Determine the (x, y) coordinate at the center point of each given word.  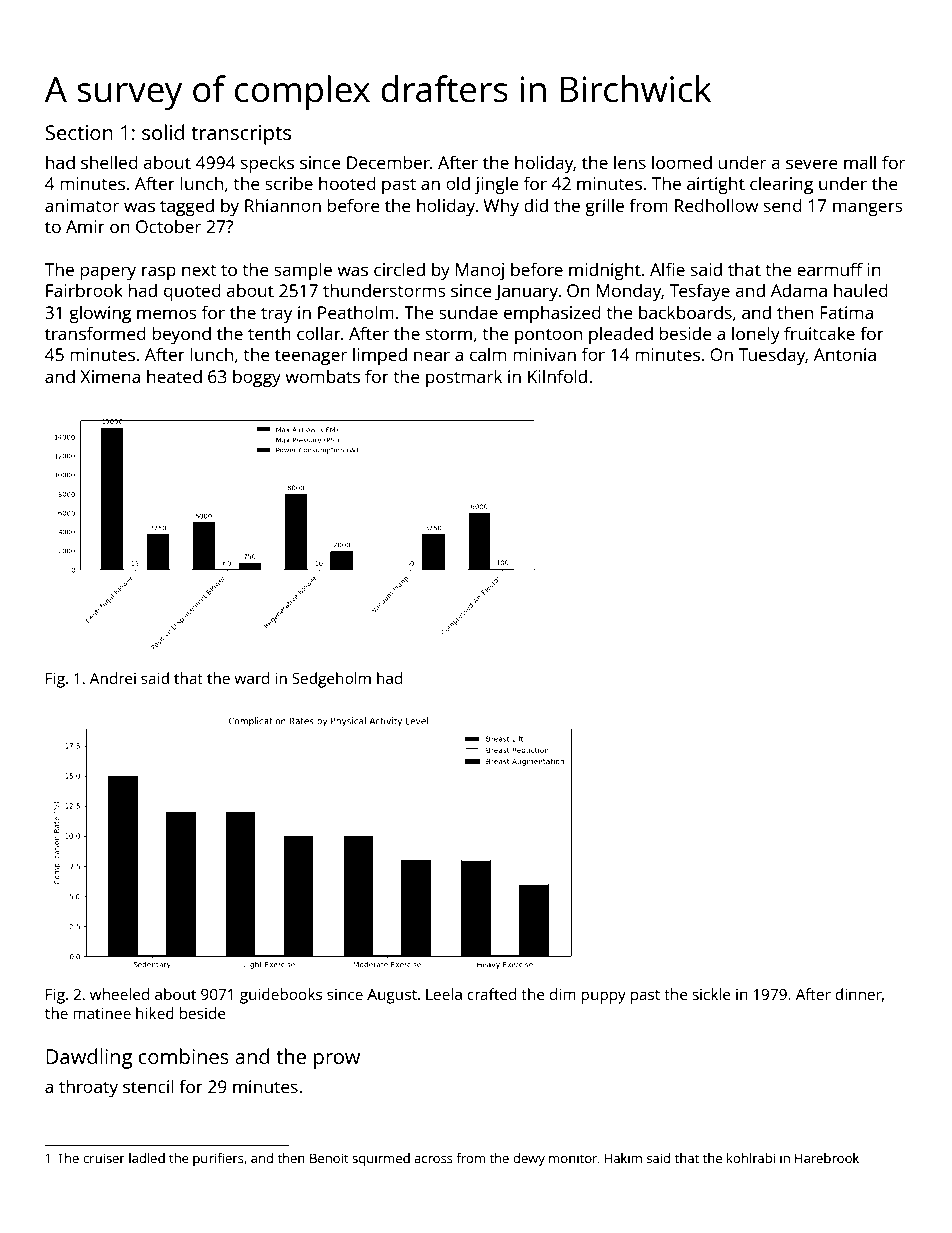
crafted (491, 994)
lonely (756, 335)
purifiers (218, 1159)
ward (251, 678)
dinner (858, 995)
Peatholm (356, 312)
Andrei (113, 678)
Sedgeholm (331, 680)
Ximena (110, 376)
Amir (85, 226)
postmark (464, 378)
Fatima (846, 312)
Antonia (845, 354)
